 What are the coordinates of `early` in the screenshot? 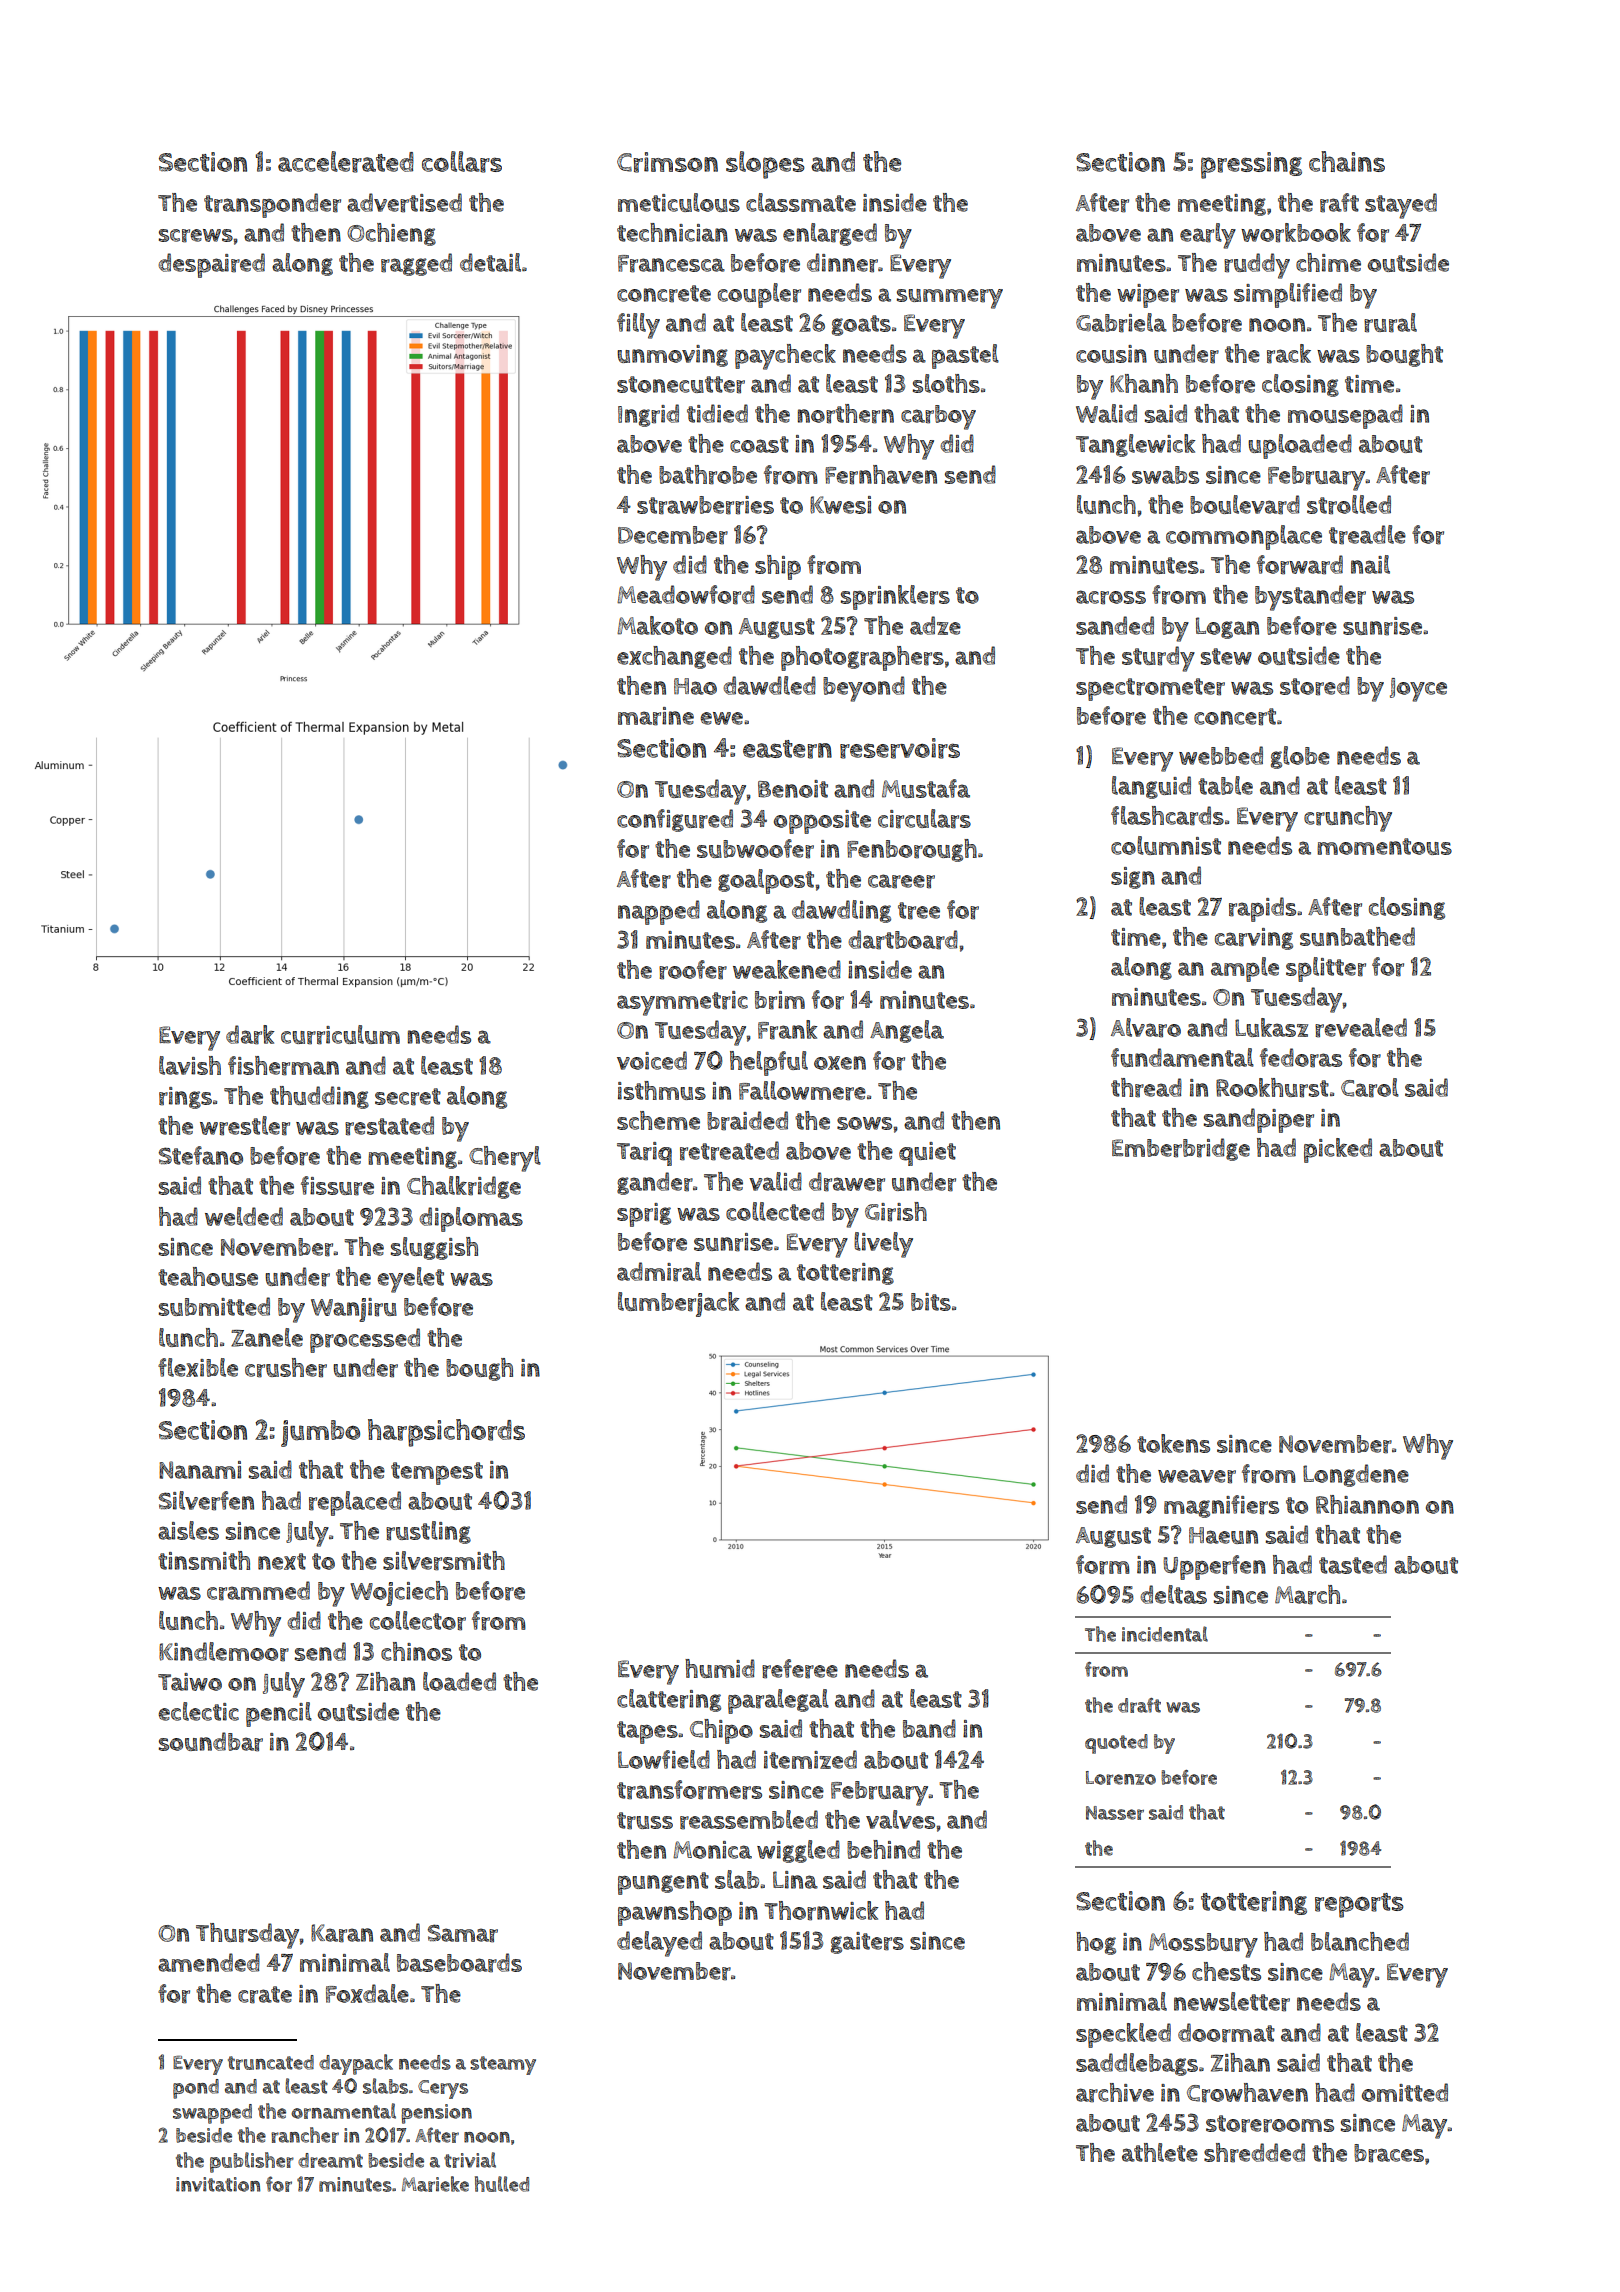 It's located at (1208, 236).
